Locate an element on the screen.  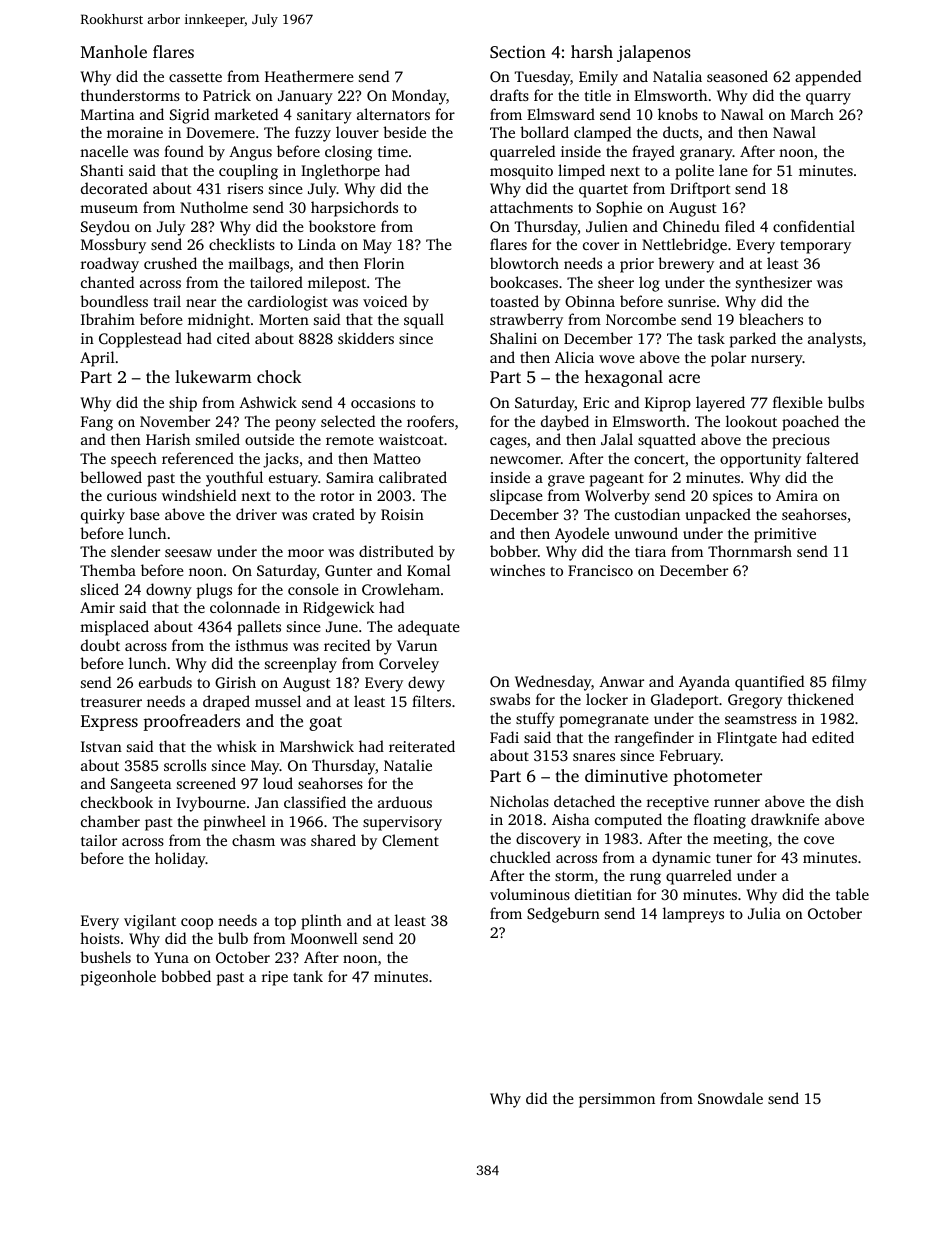
bleachers is located at coordinates (771, 319).
